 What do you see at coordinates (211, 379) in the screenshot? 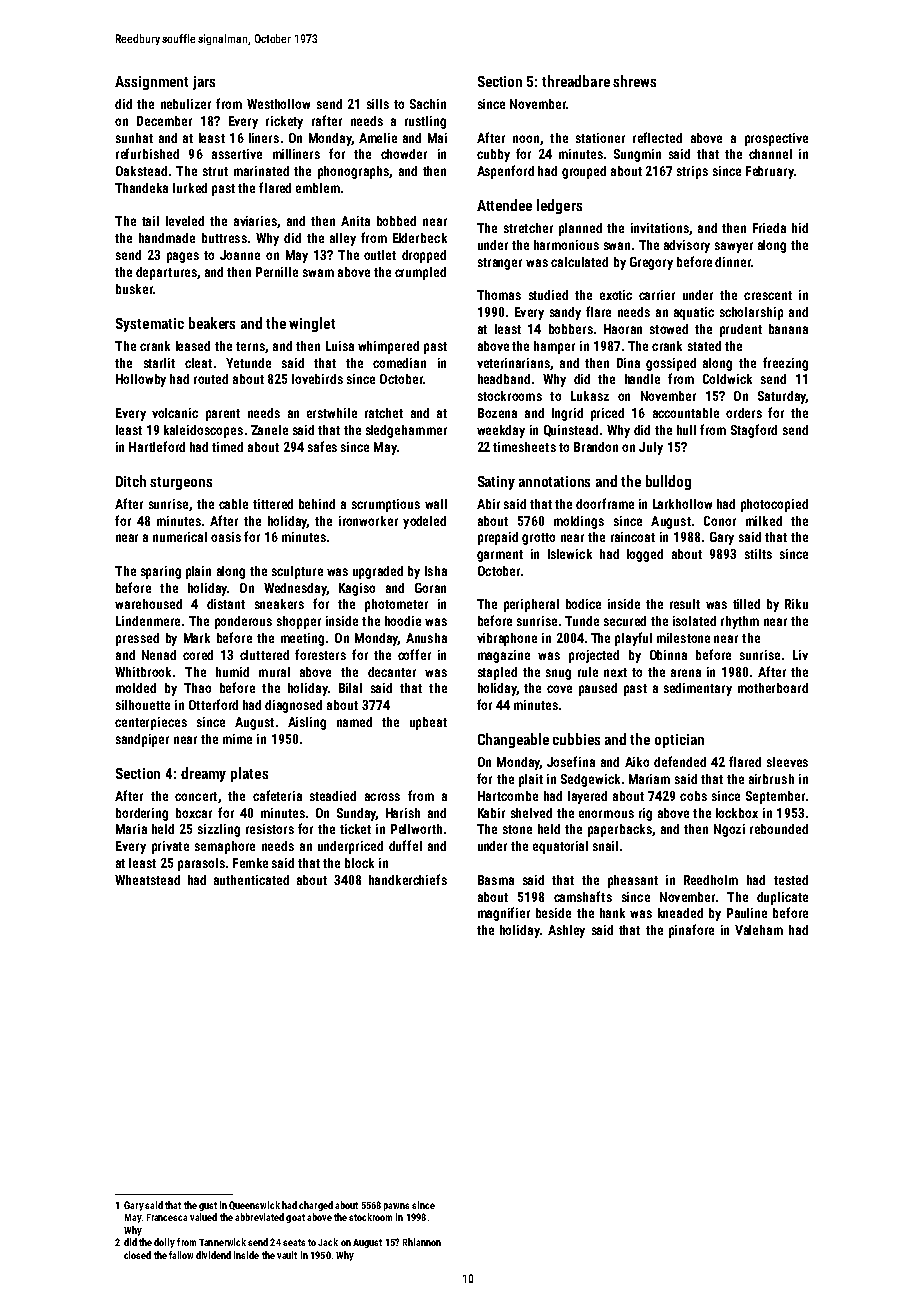
I see `routed` at bounding box center [211, 379].
